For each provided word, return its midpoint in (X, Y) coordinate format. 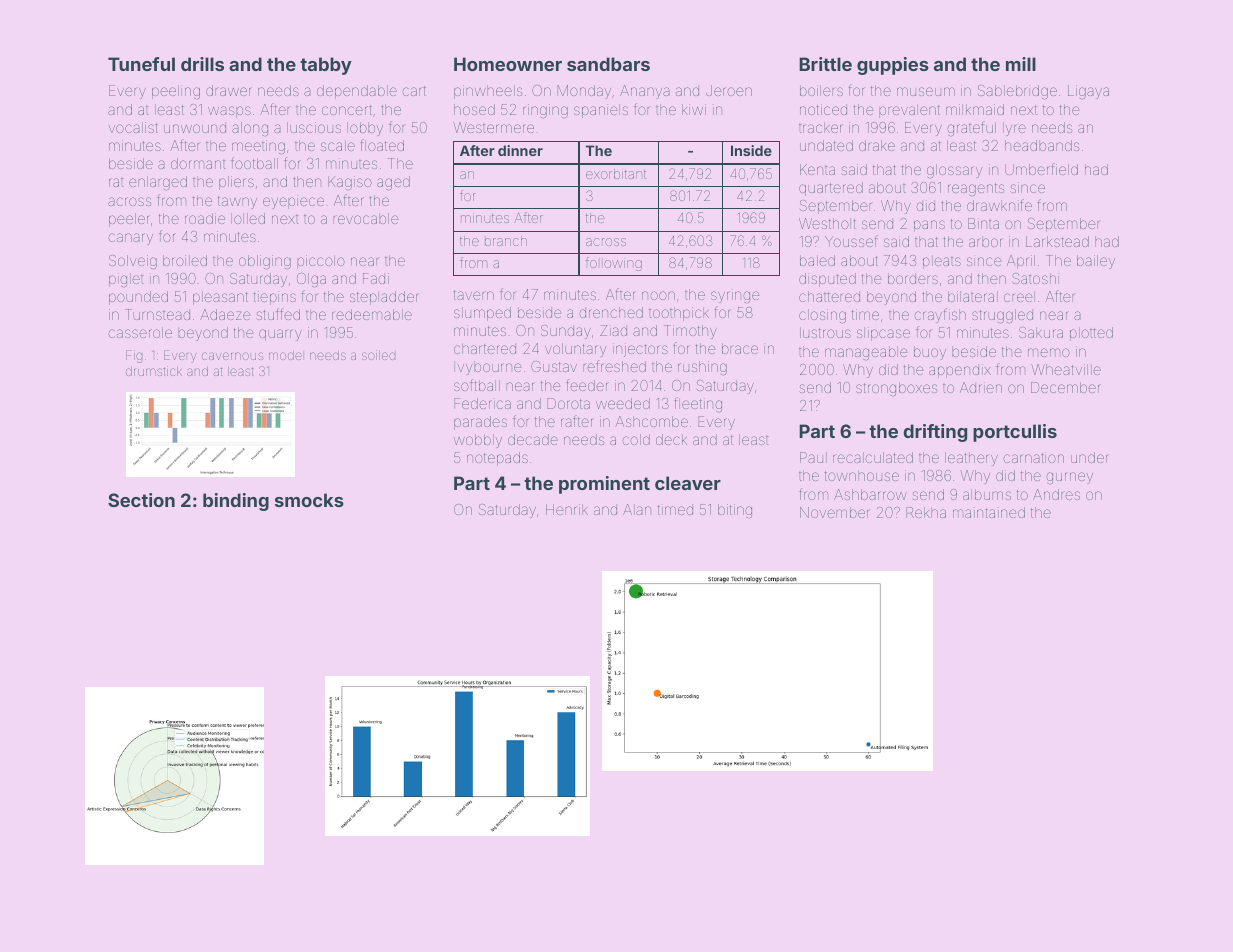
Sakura (1041, 332)
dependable (357, 92)
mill (1021, 64)
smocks (309, 500)
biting (735, 511)
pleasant (220, 298)
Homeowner (508, 64)
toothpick (679, 314)
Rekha (926, 512)
